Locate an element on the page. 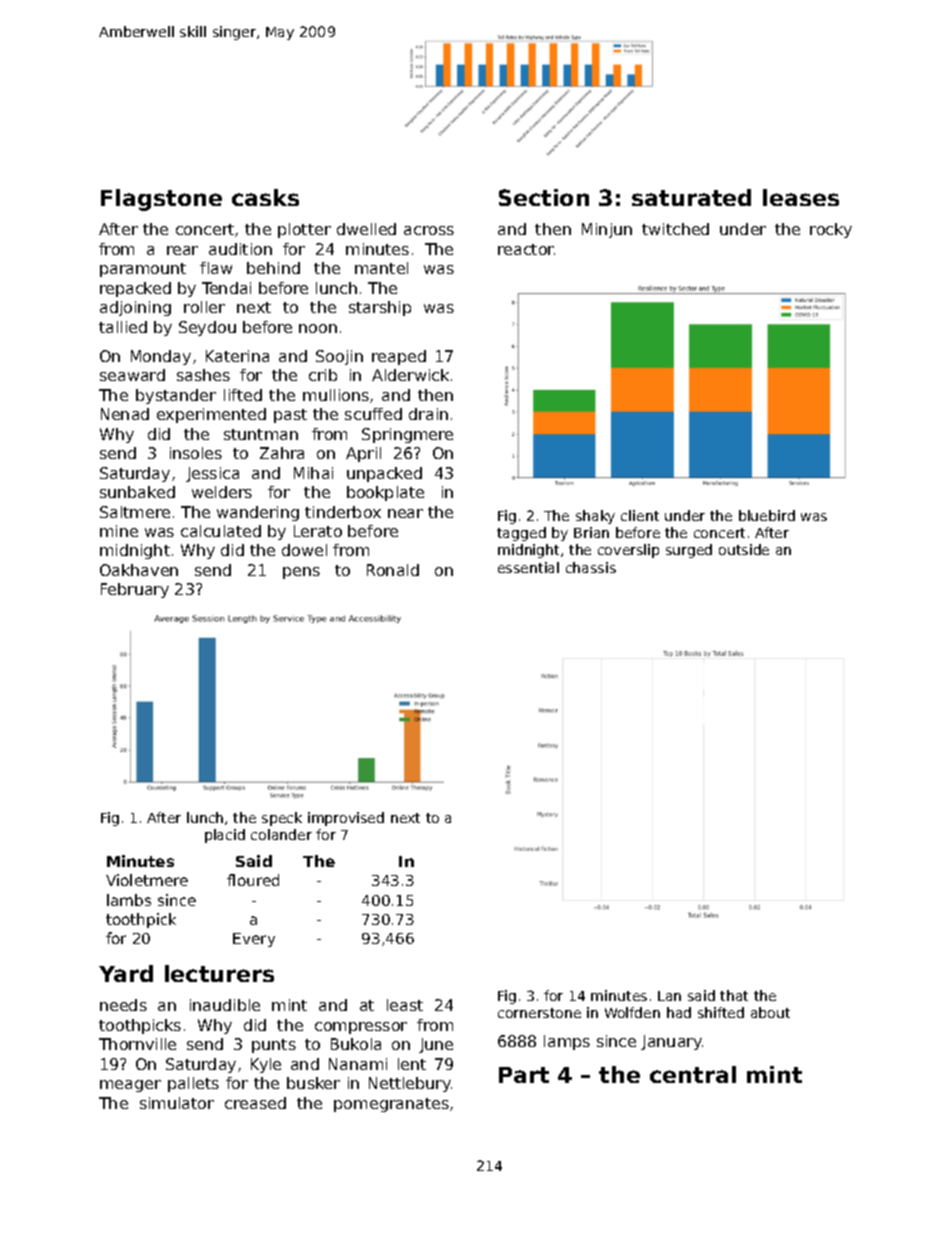  rocky is located at coordinates (831, 230).
